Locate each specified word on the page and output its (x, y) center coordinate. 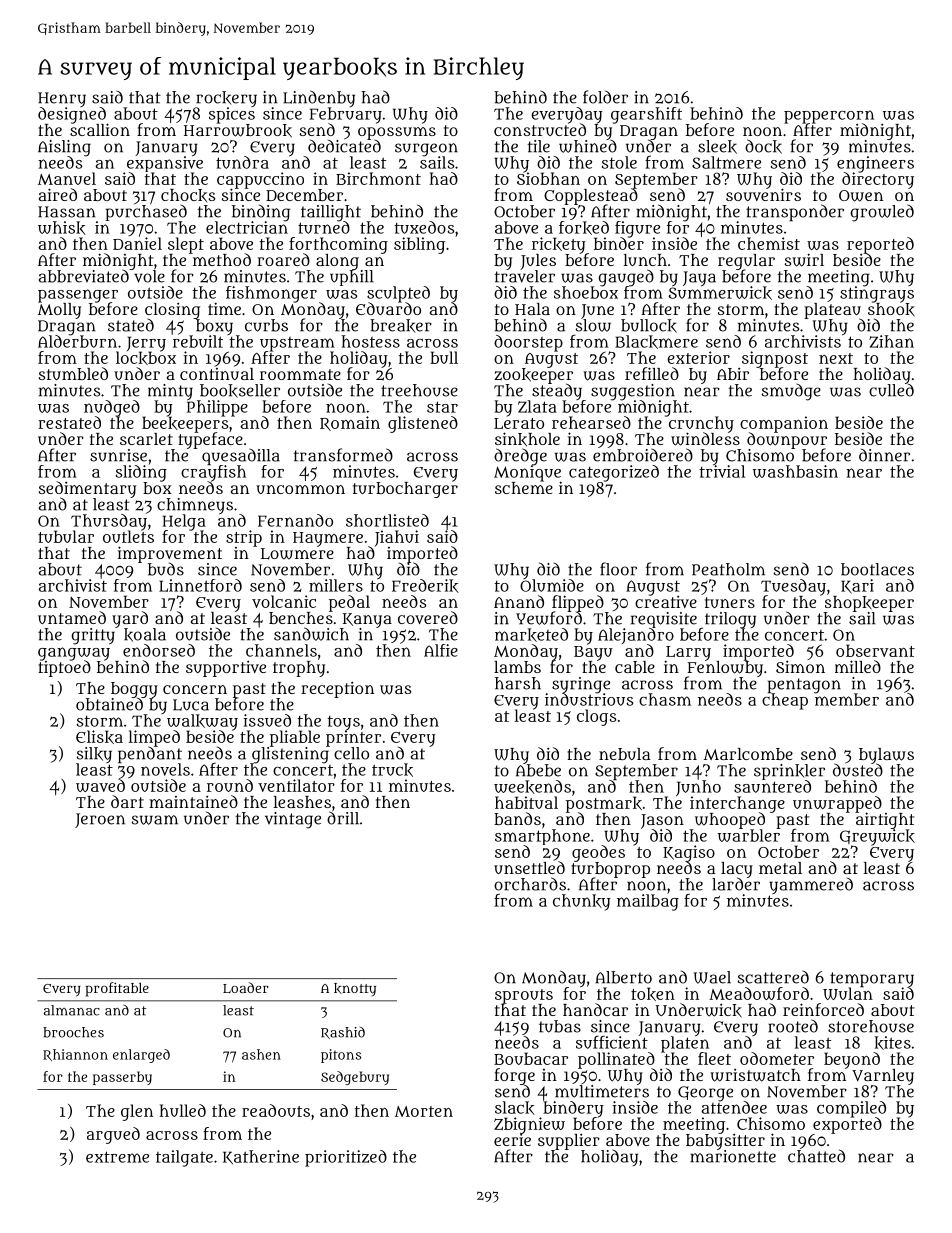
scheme (524, 488)
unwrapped (837, 804)
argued (113, 1135)
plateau (832, 311)
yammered (811, 886)
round (230, 785)
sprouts (524, 996)
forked (584, 228)
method (222, 260)
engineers (875, 164)
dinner (884, 455)
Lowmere (297, 554)
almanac (72, 1010)
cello (351, 753)
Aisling (64, 148)
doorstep (528, 343)
